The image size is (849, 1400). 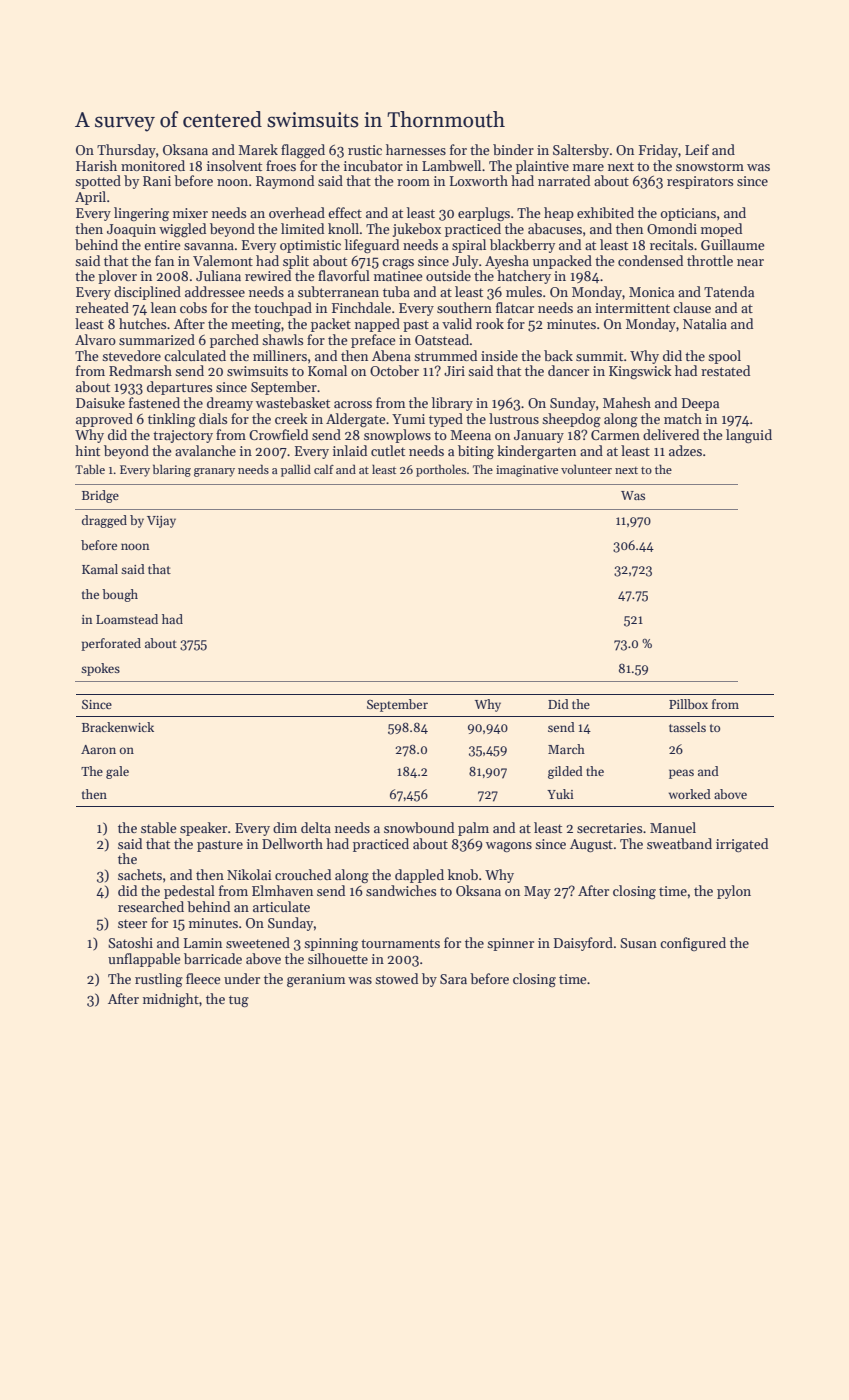 What do you see at coordinates (513, 149) in the screenshot?
I see `binder` at bounding box center [513, 149].
